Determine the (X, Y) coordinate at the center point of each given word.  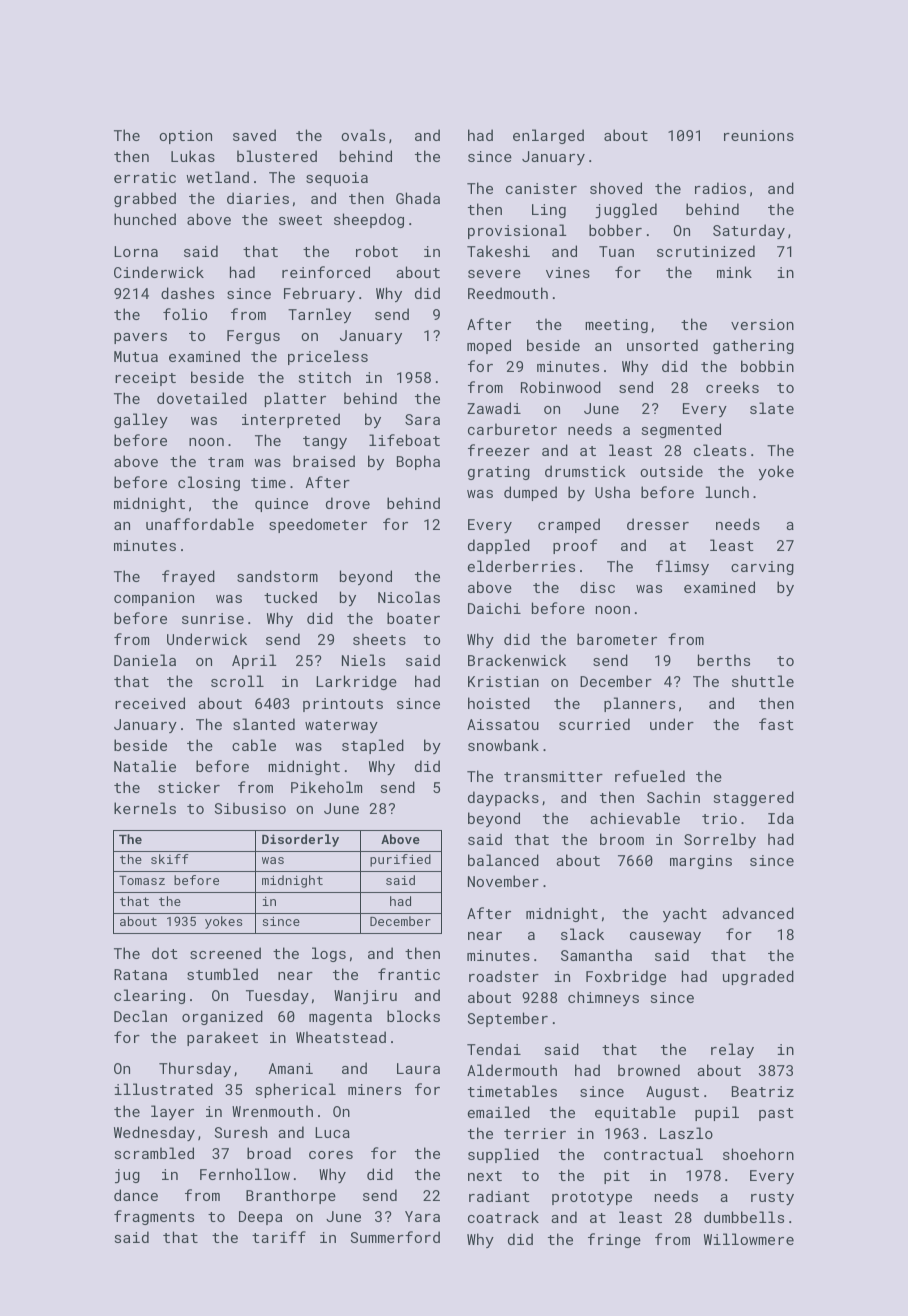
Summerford (395, 1237)
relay (732, 1050)
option (185, 137)
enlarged (548, 136)
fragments (154, 1217)
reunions (759, 135)
